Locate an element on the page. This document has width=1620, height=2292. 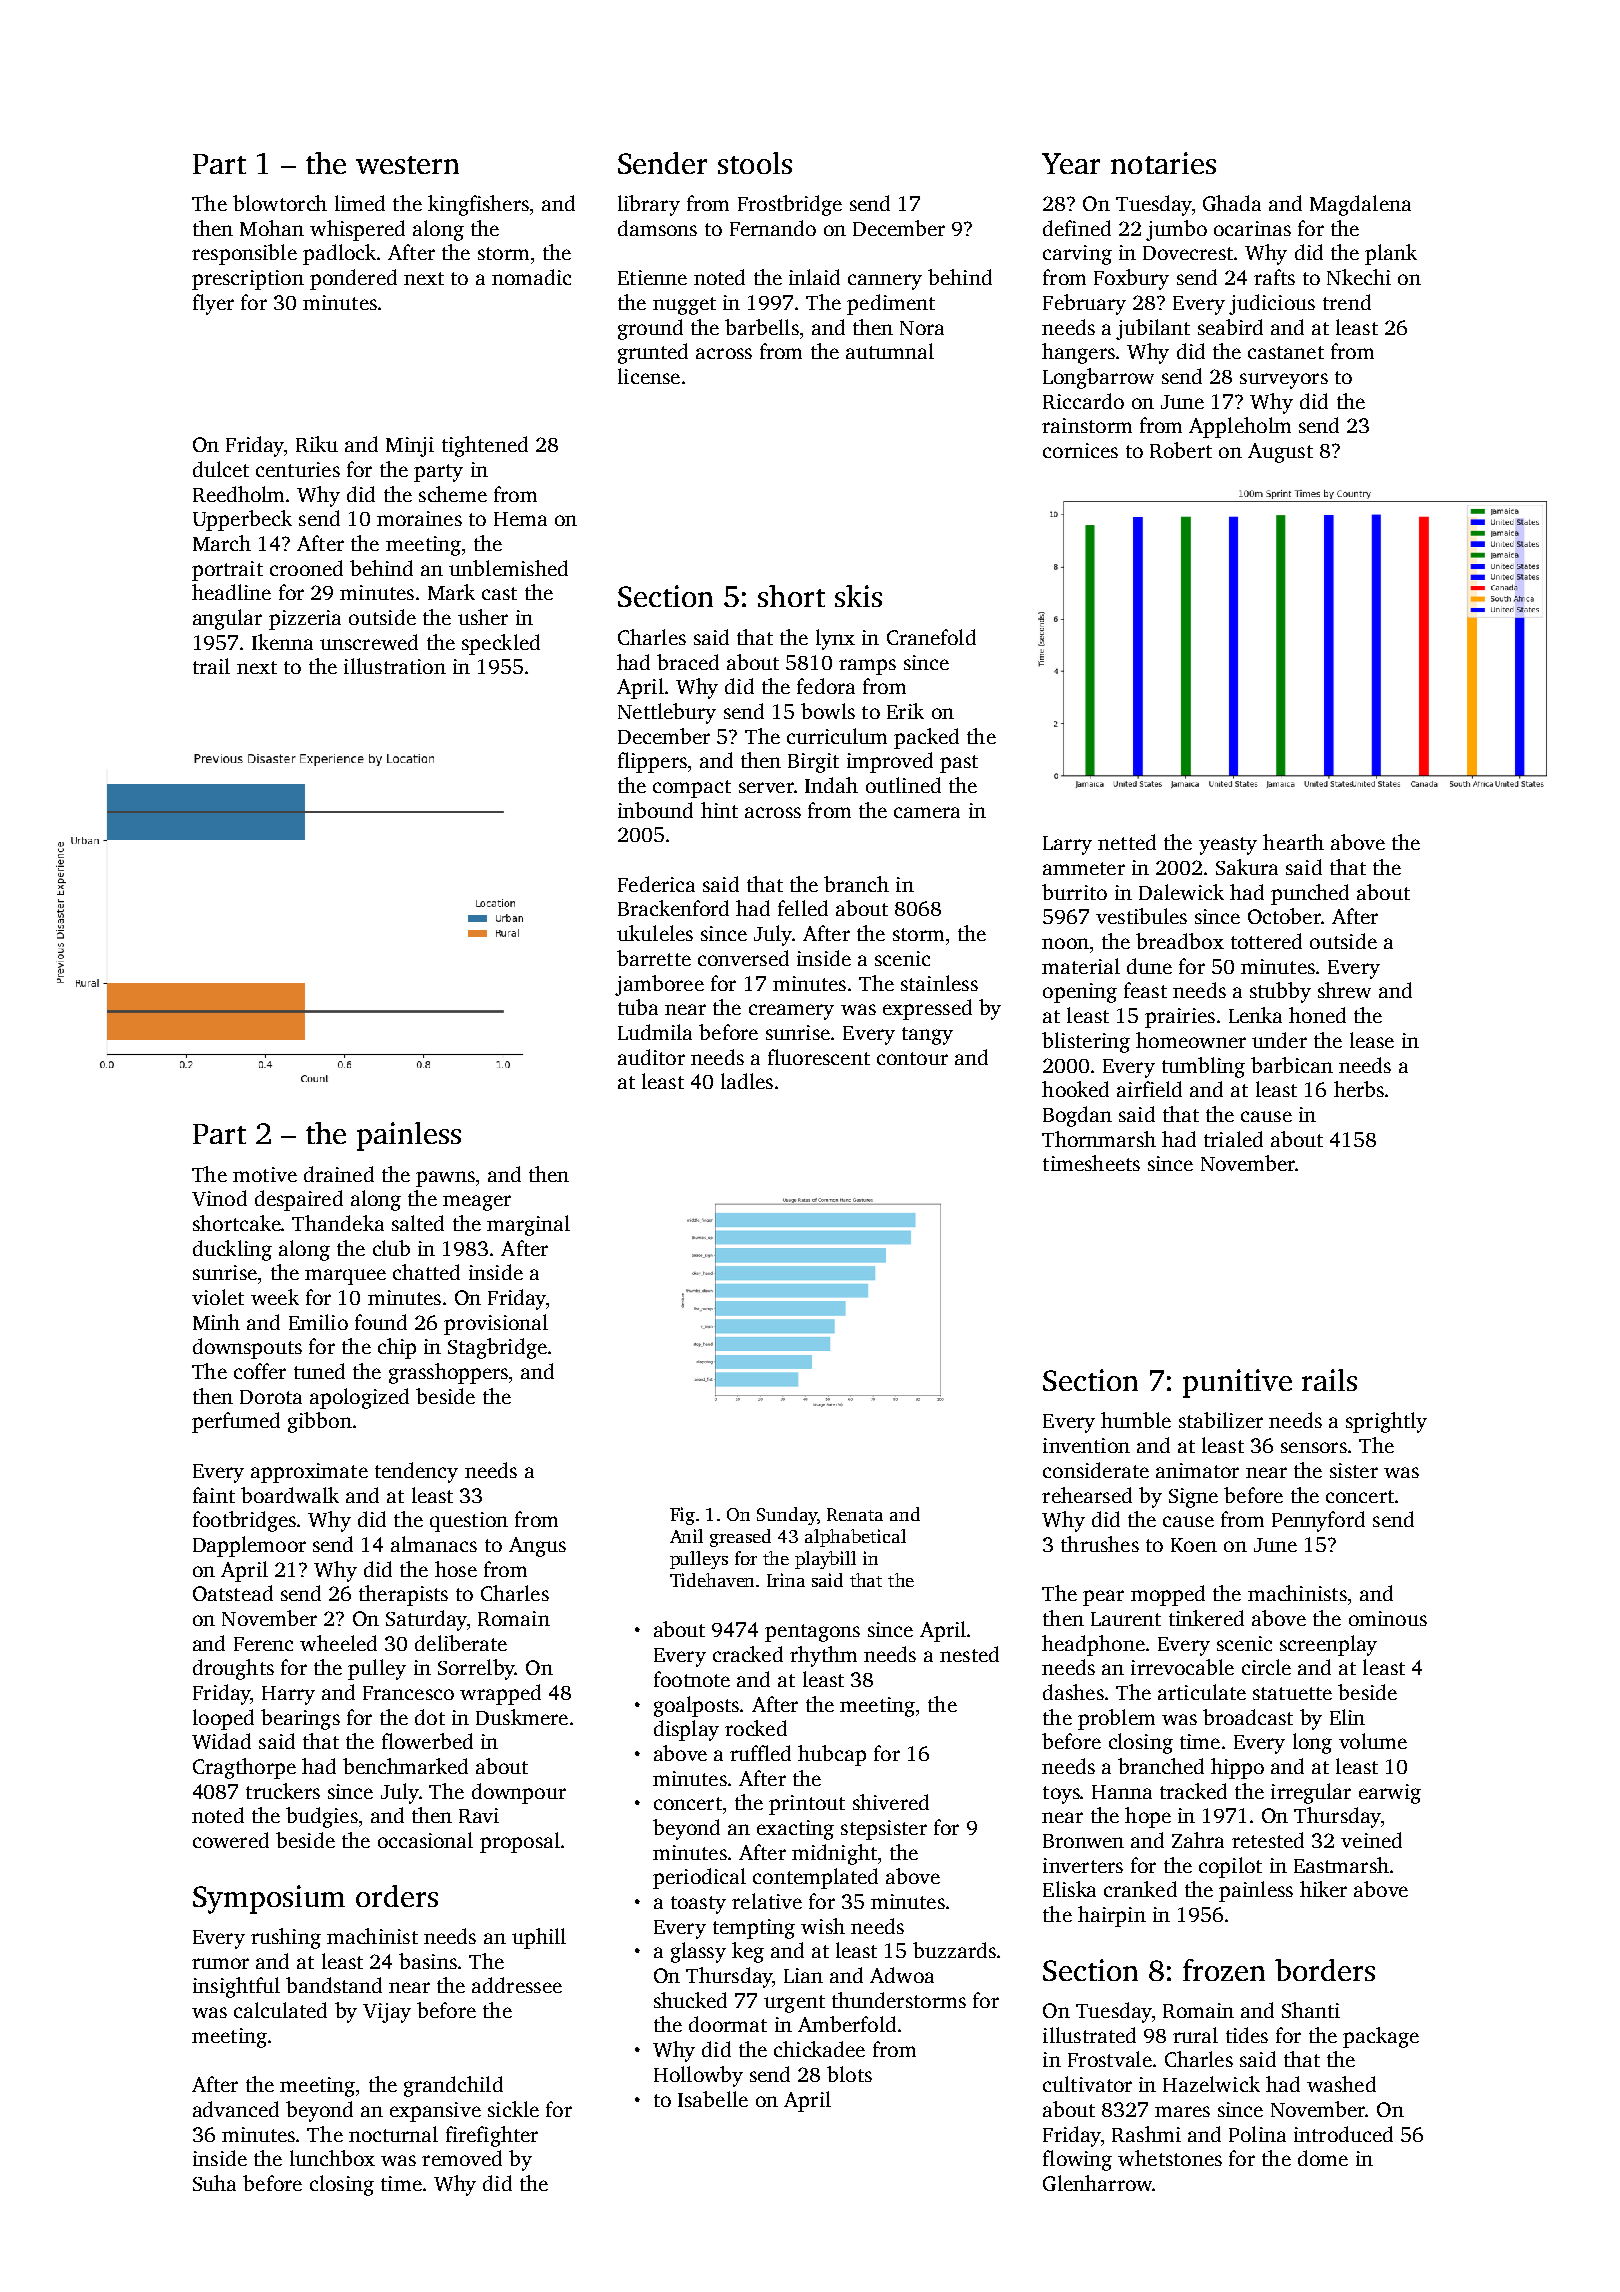
faint is located at coordinates (214, 1495).
